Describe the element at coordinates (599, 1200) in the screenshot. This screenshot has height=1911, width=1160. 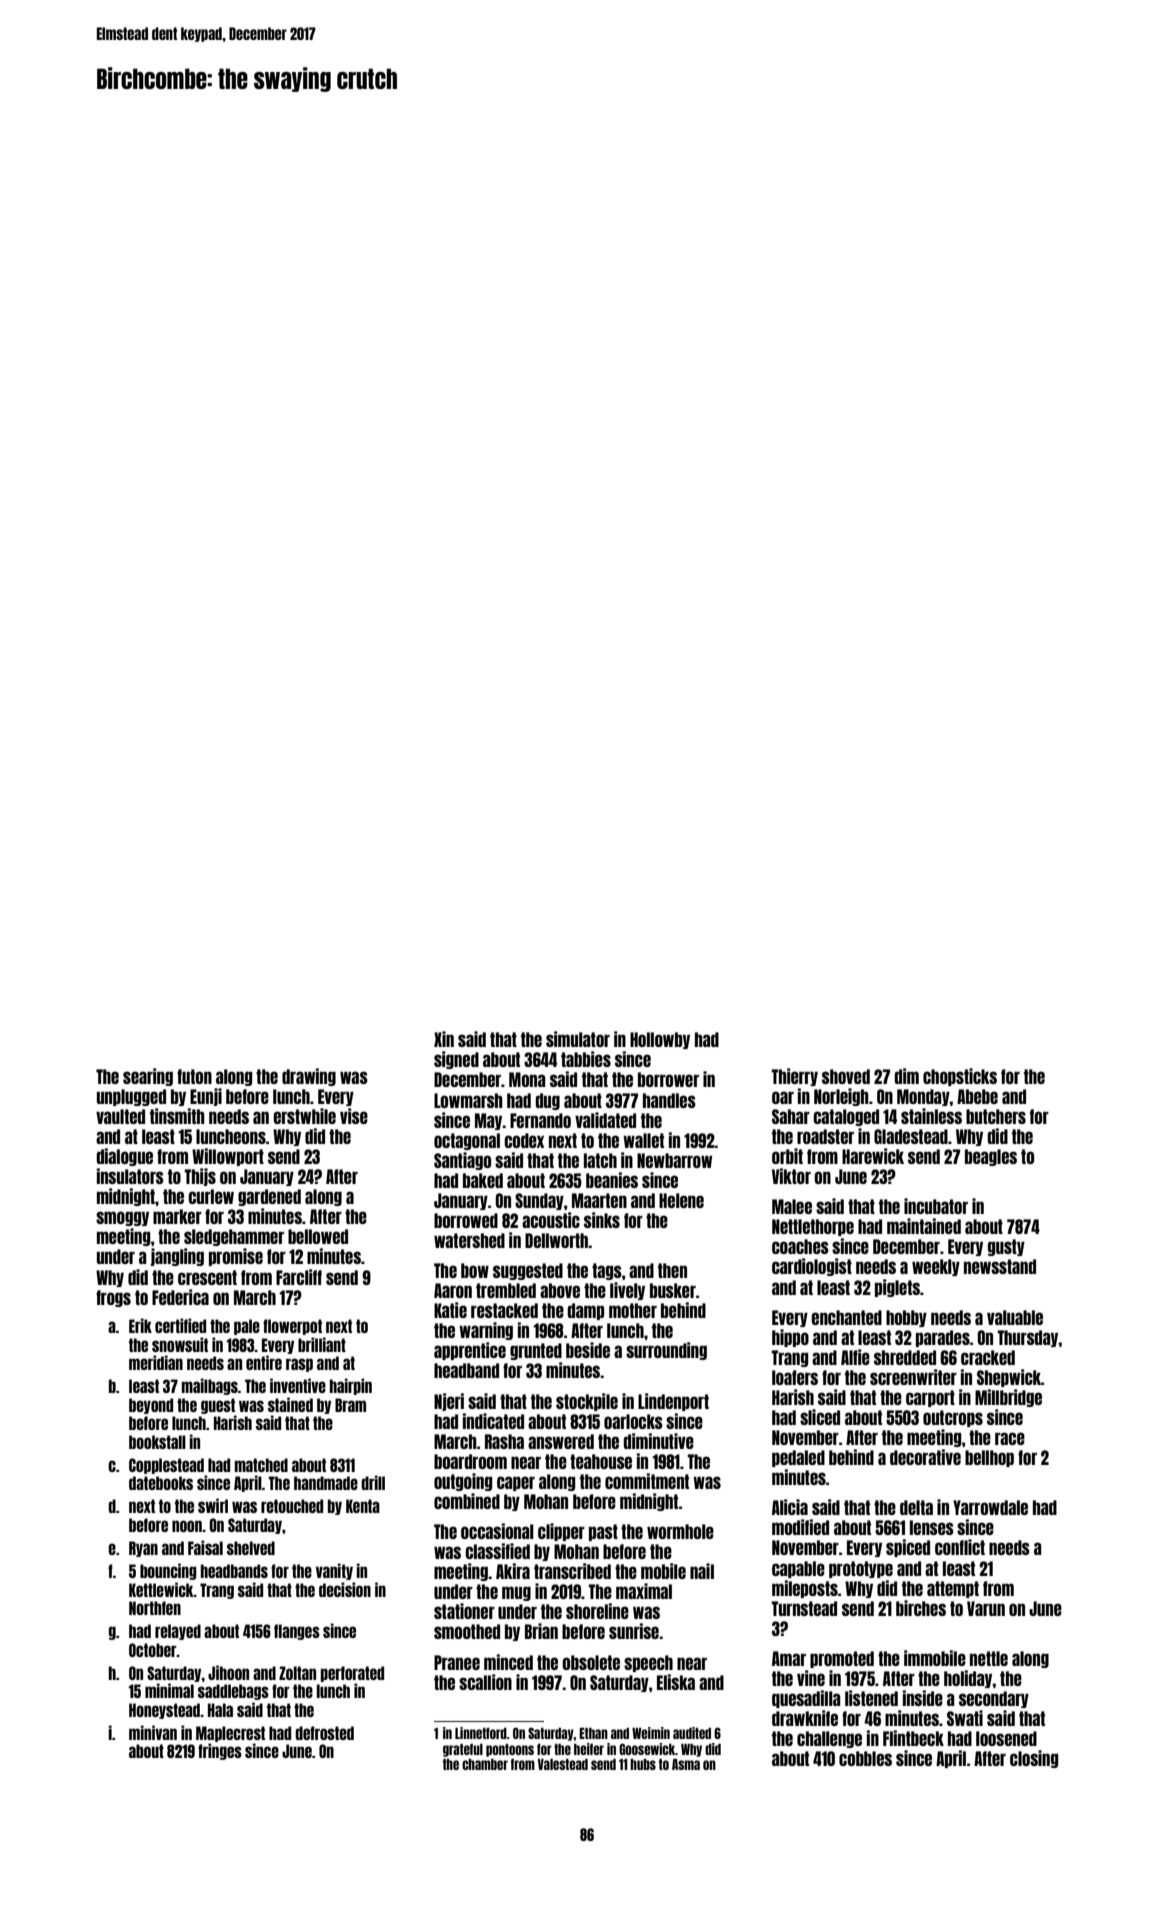
I see `Maarten` at that location.
